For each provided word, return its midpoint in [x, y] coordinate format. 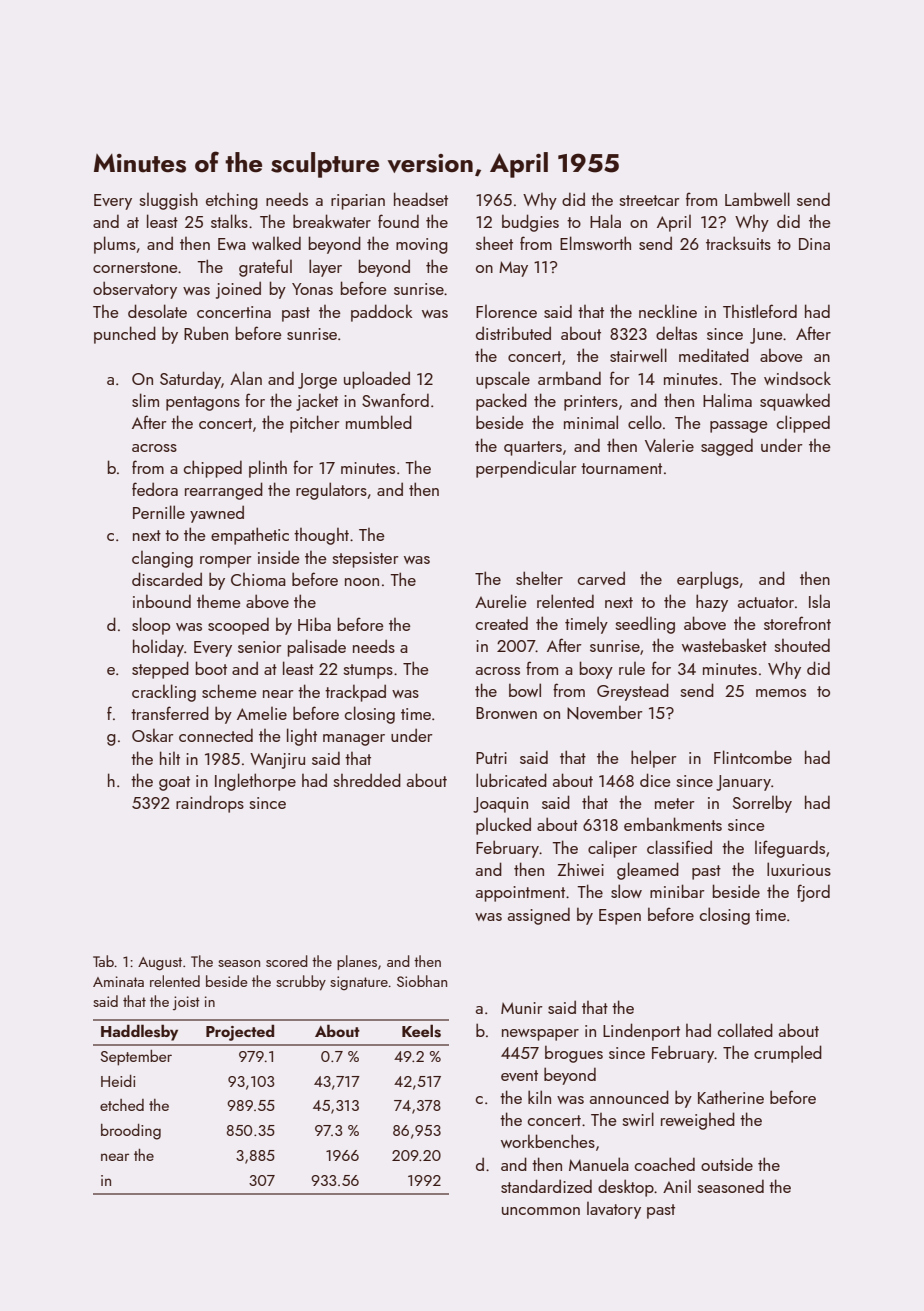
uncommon [541, 1211]
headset [421, 199]
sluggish [168, 201]
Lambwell [757, 199]
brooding [131, 1132]
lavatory [614, 1210]
